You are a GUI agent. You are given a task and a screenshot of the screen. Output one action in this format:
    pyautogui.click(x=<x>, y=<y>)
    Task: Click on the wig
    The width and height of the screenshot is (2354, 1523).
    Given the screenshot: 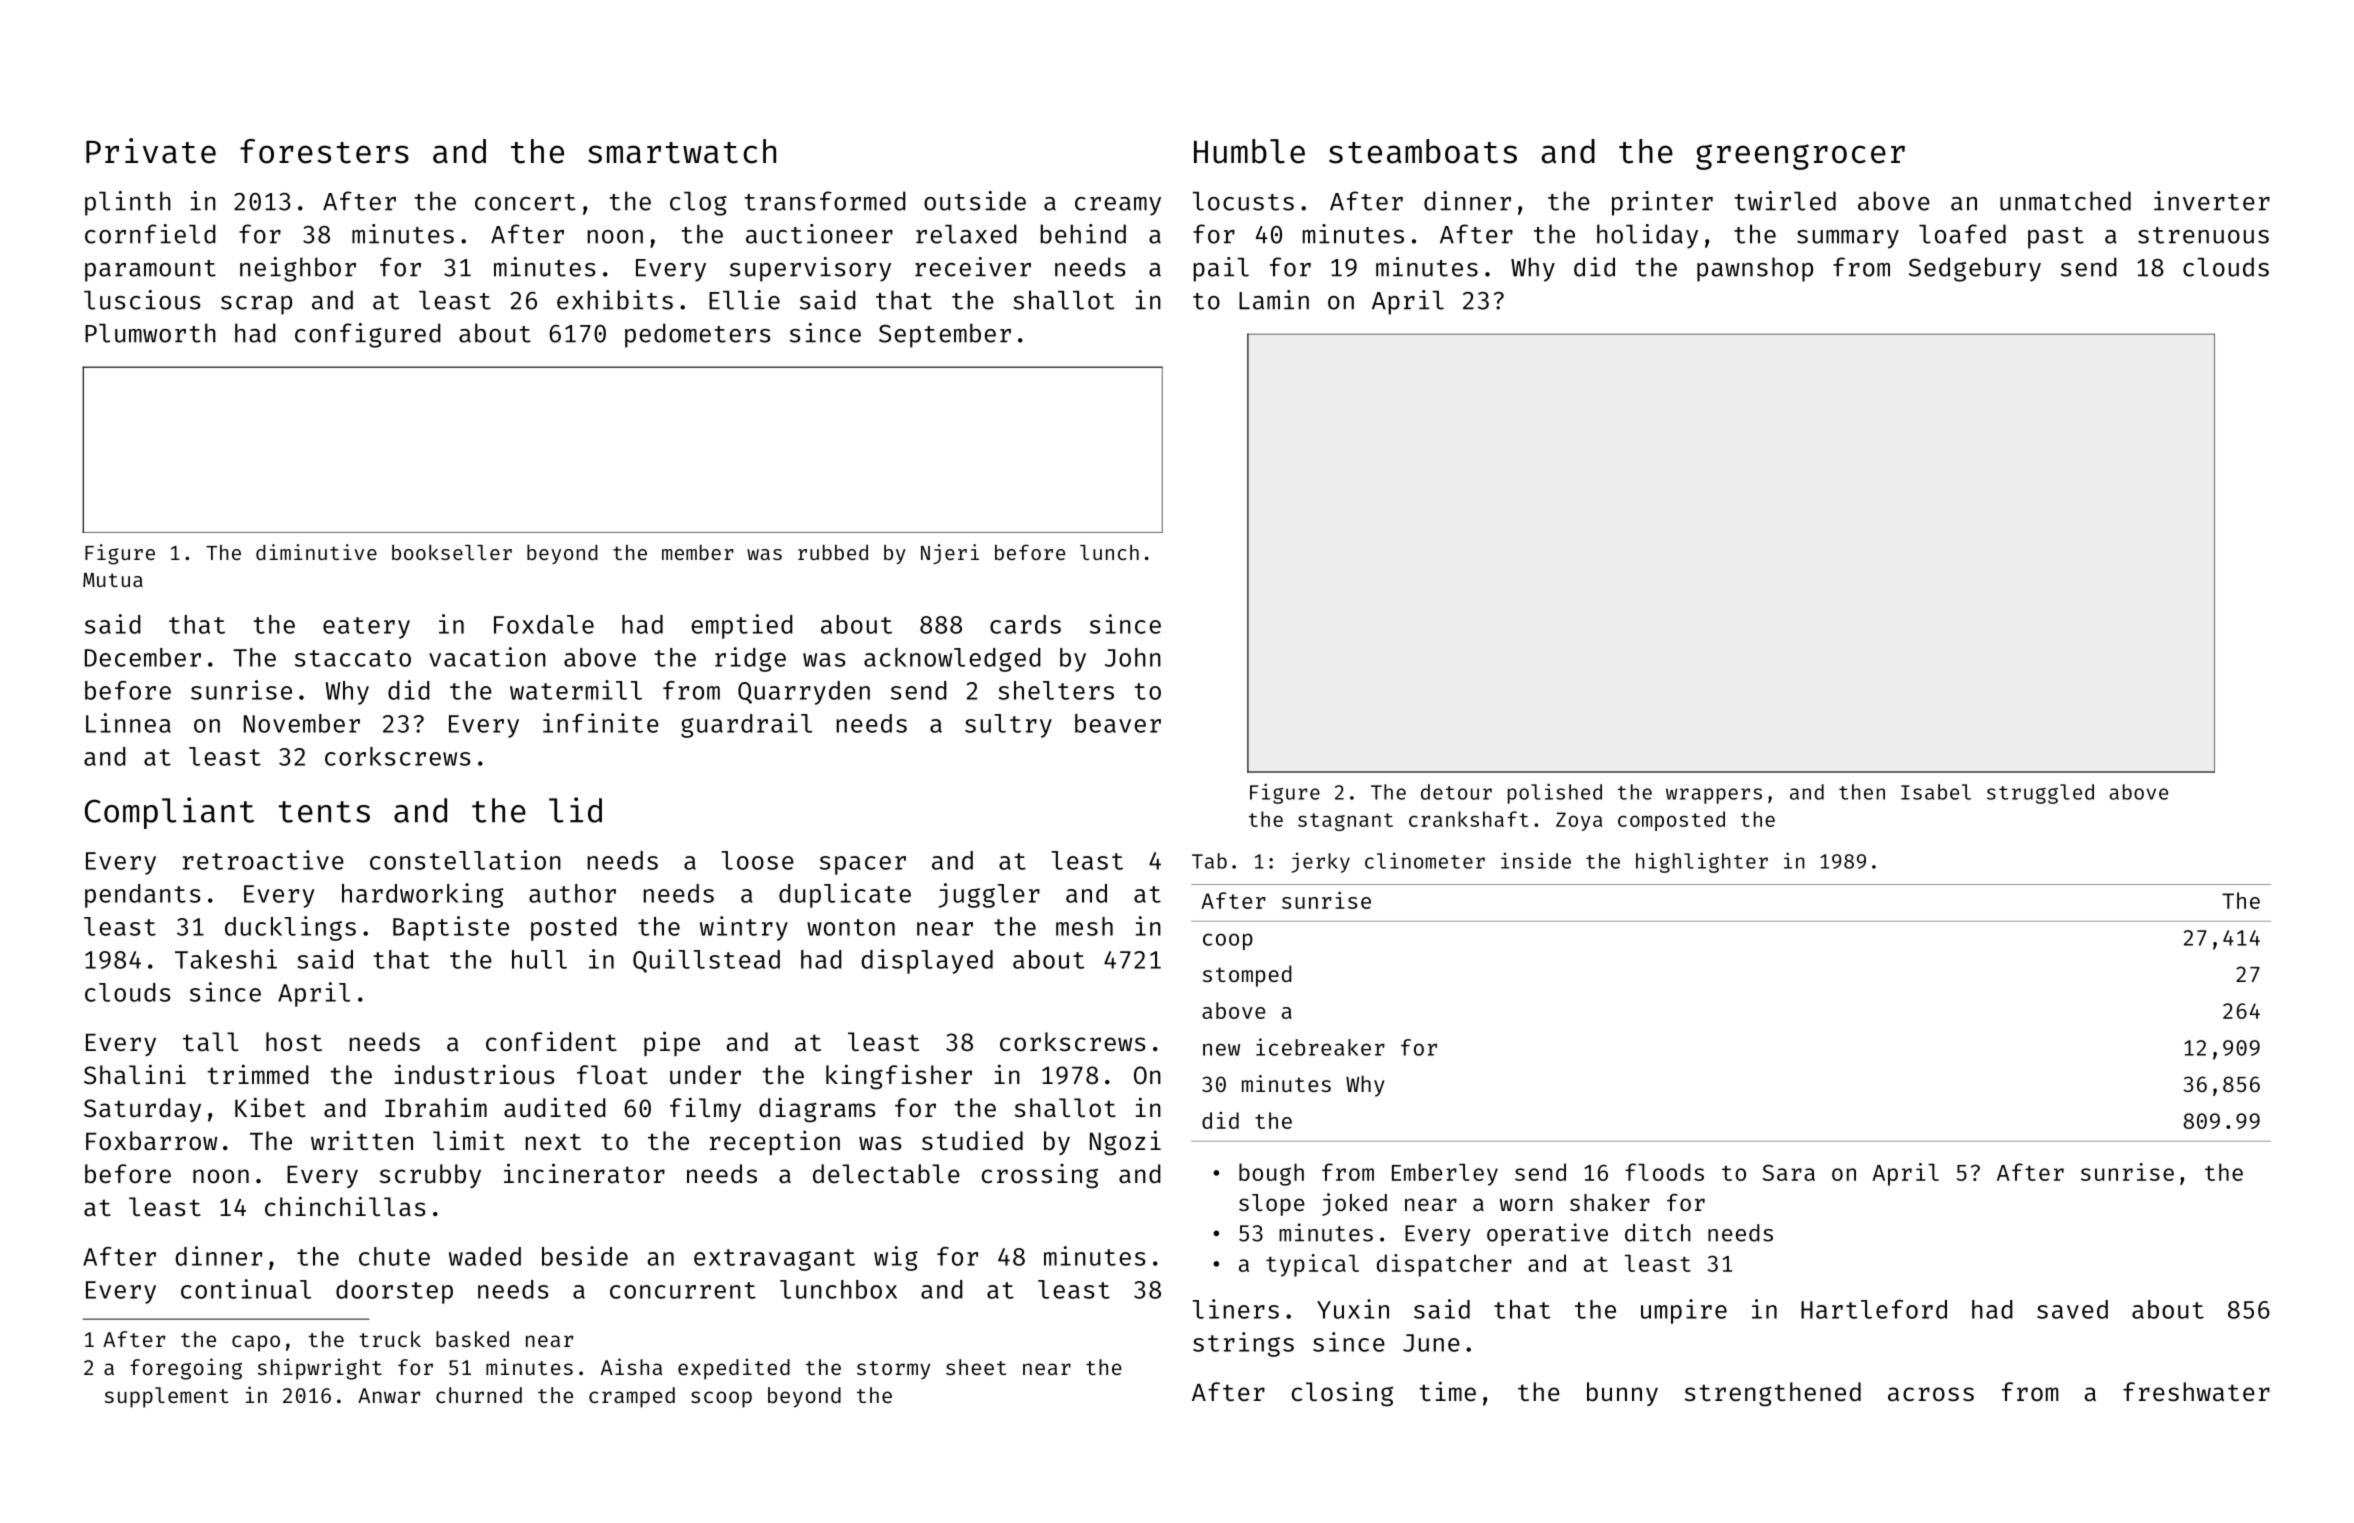 What is the action you would take?
    pyautogui.click(x=896, y=1258)
